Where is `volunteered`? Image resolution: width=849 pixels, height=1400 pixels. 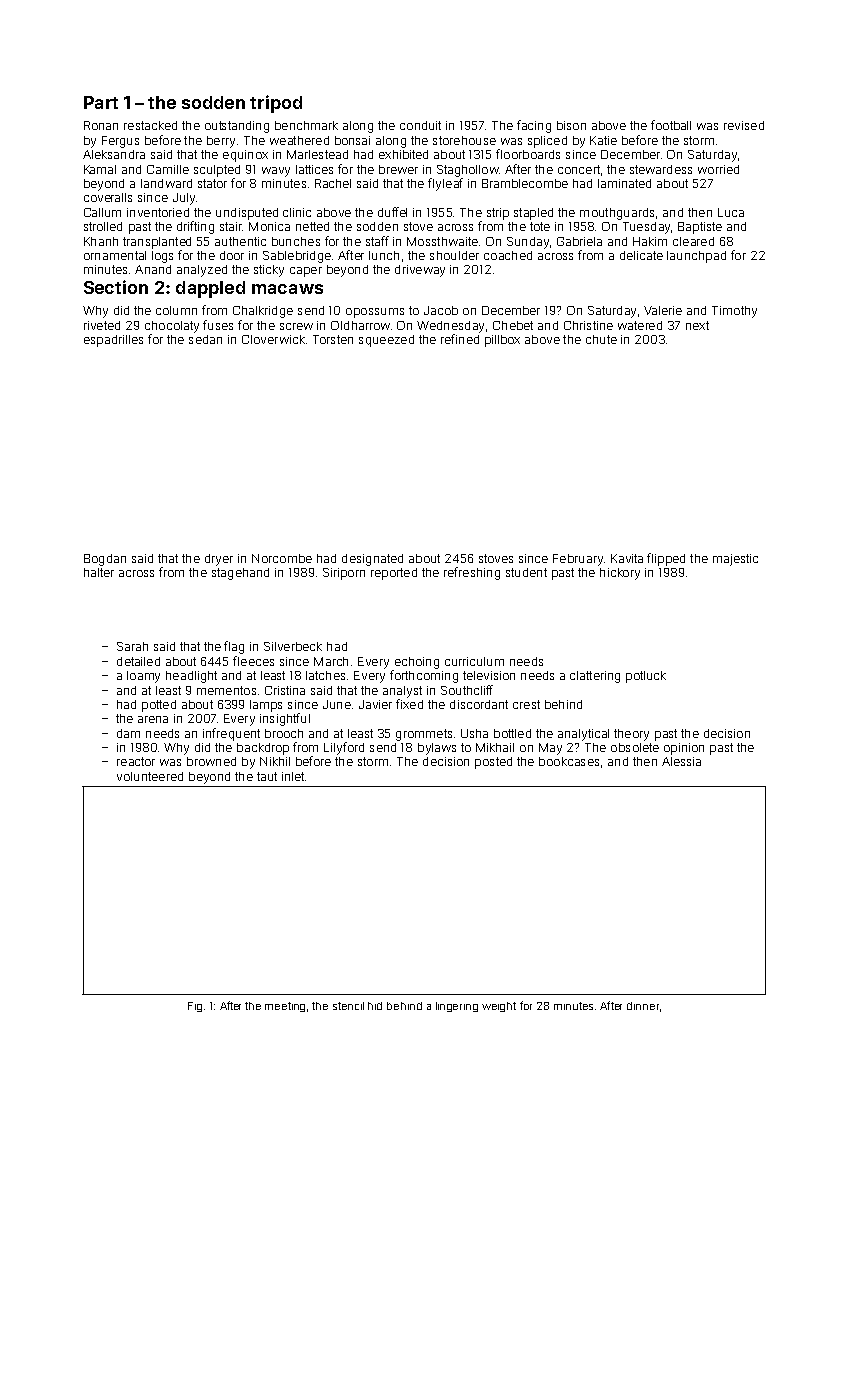
volunteered is located at coordinates (150, 776).
